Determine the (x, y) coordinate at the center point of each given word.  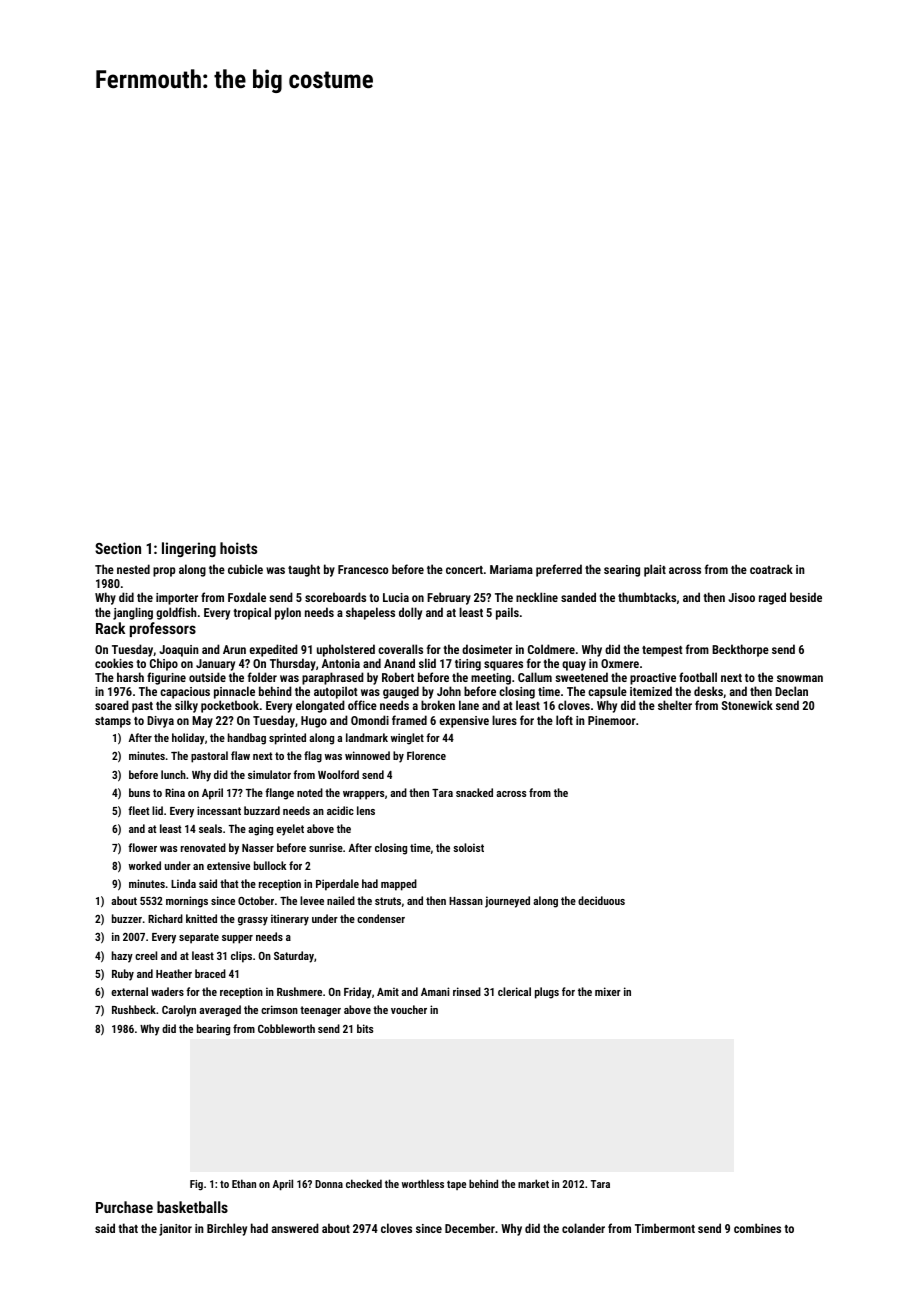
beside (806, 597)
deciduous (601, 900)
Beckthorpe (740, 650)
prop (164, 572)
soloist (468, 847)
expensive (464, 722)
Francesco (363, 569)
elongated (320, 706)
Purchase (124, 1207)
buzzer (127, 918)
